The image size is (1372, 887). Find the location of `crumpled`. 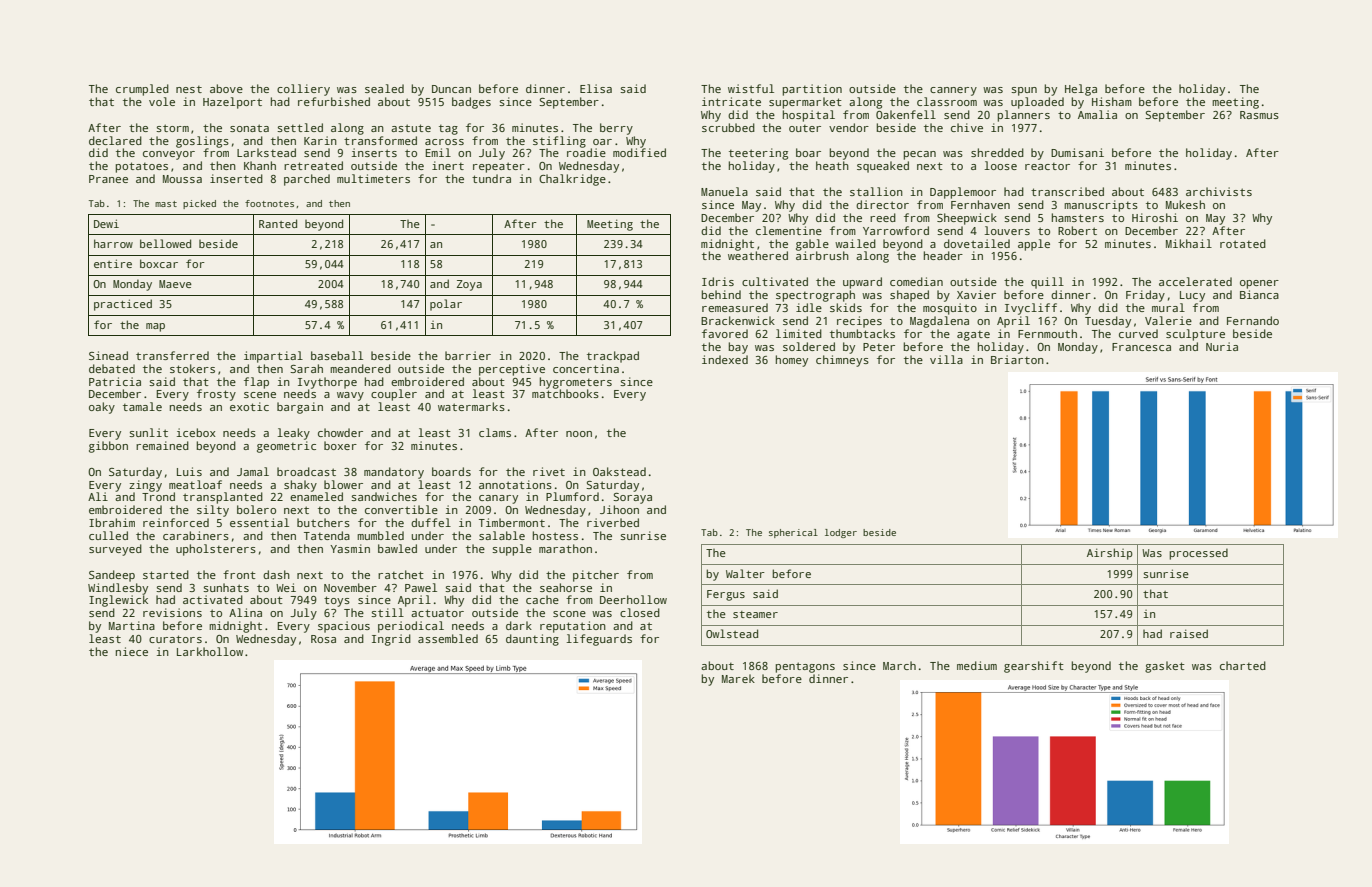

crumpled is located at coordinates (142, 90).
